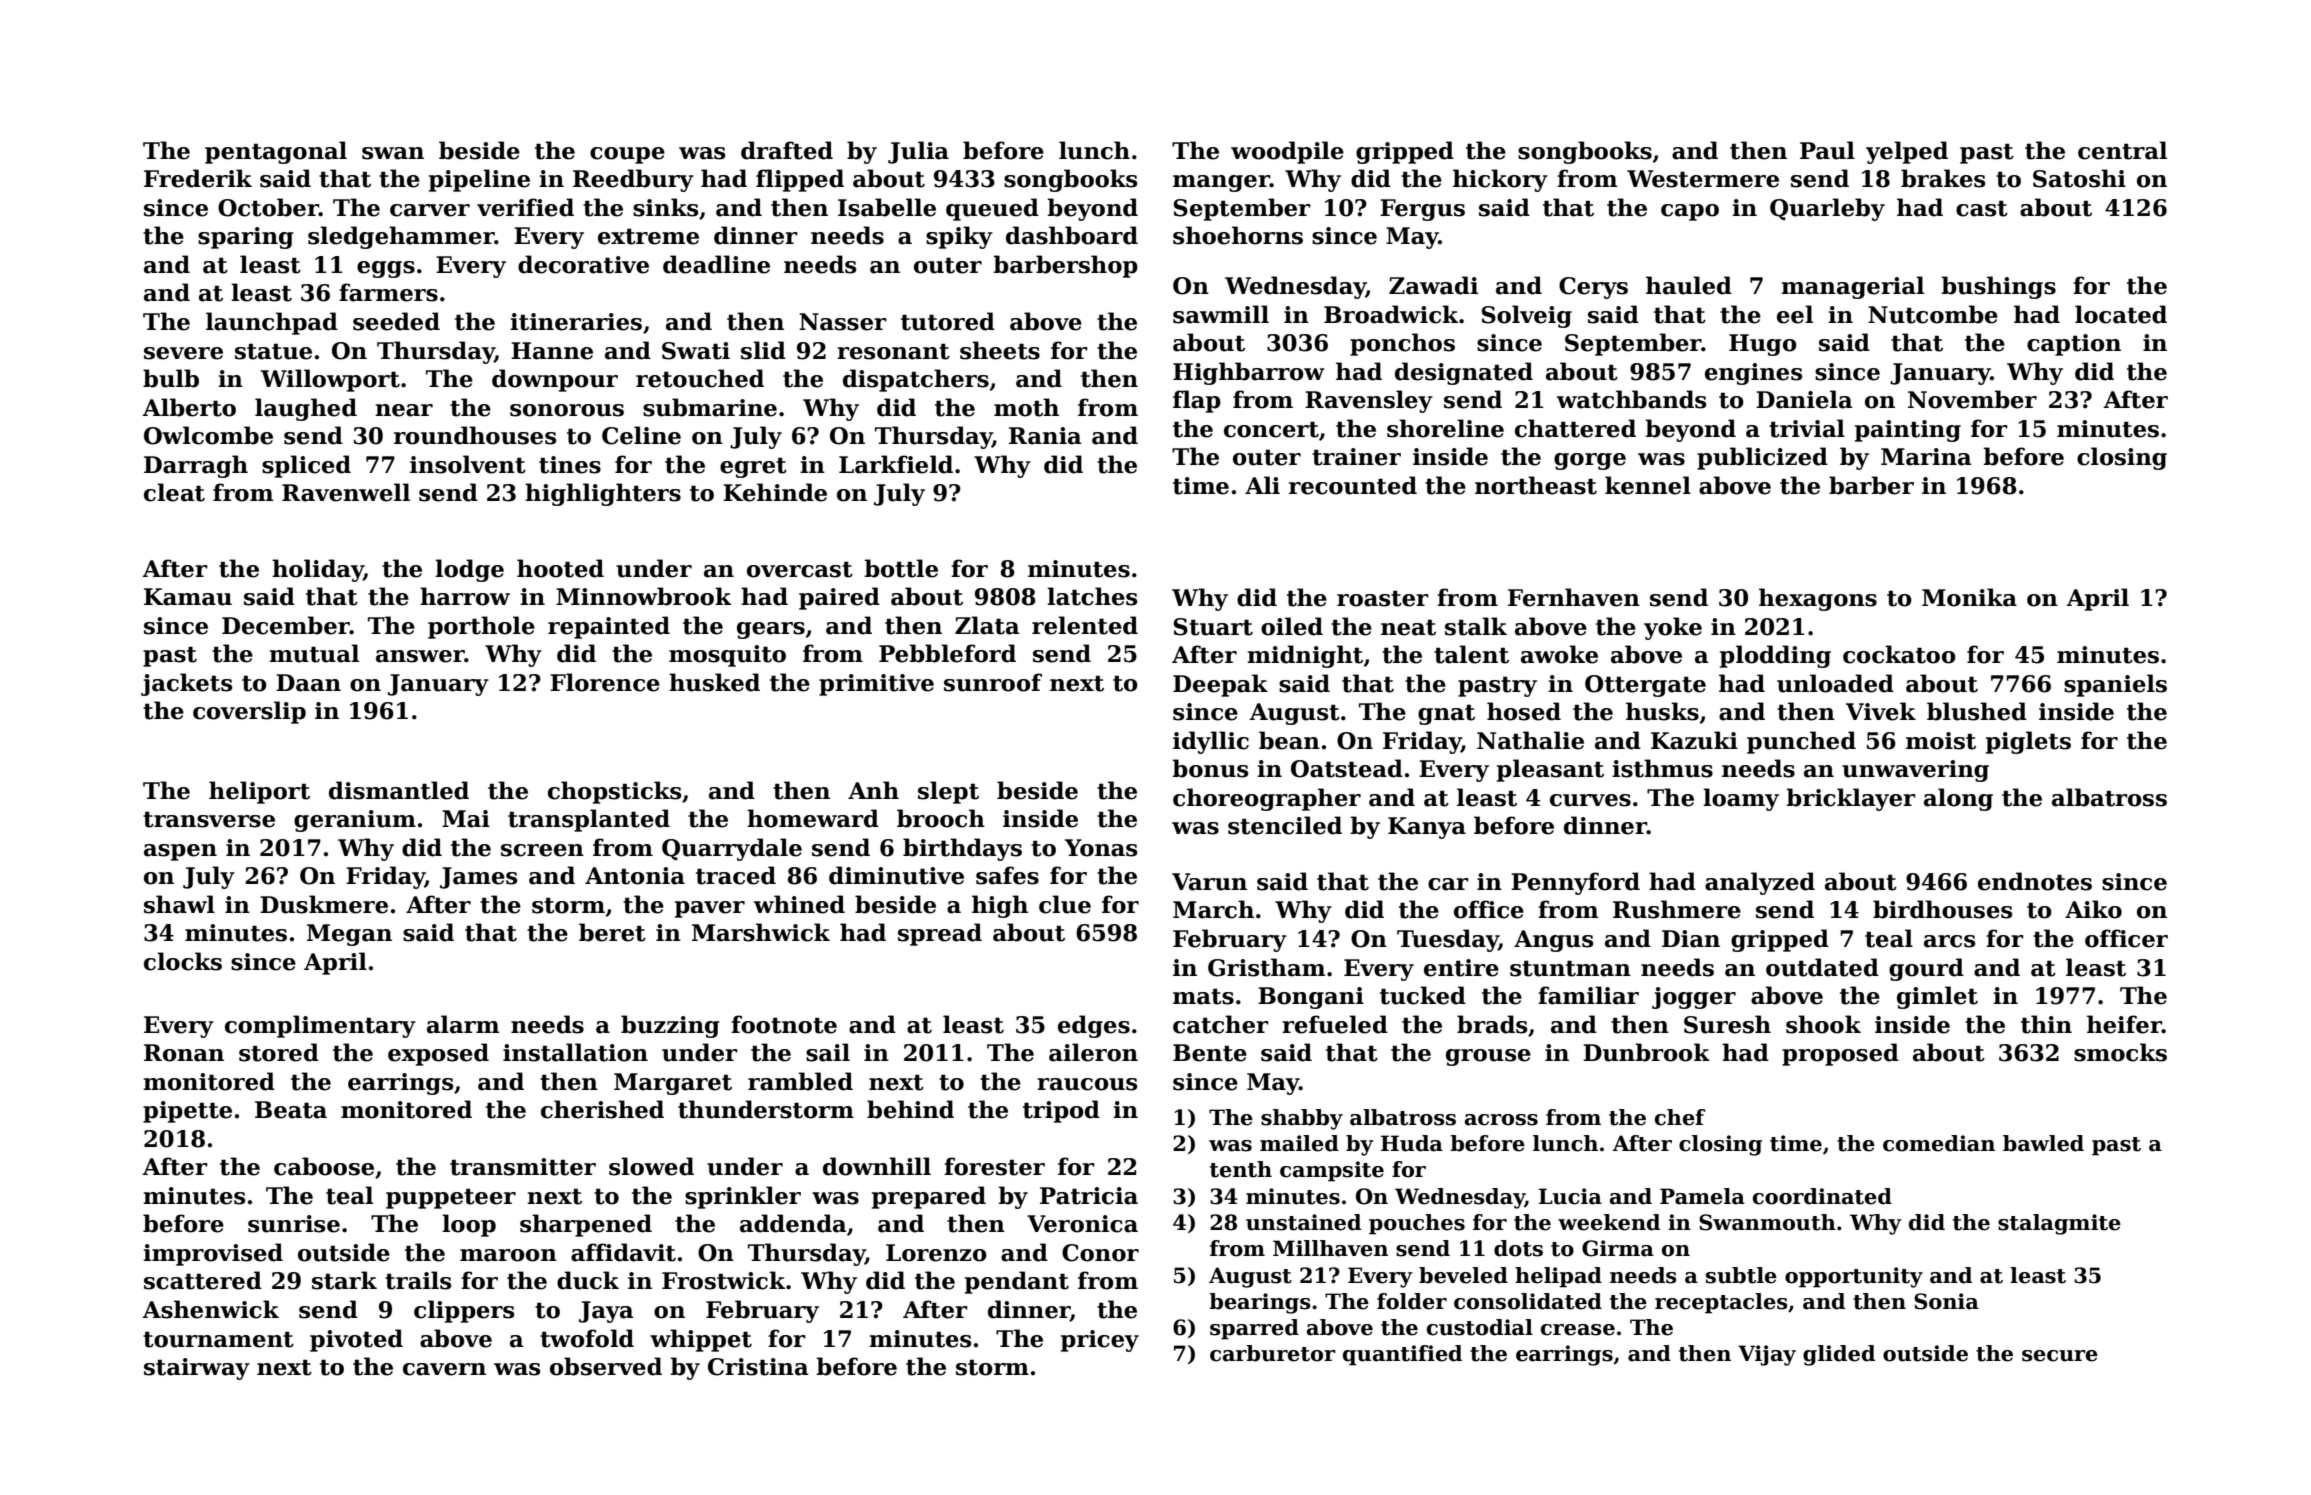 Image resolution: width=2311 pixels, height=1495 pixels. I want to click on Ravenwell, so click(346, 492).
